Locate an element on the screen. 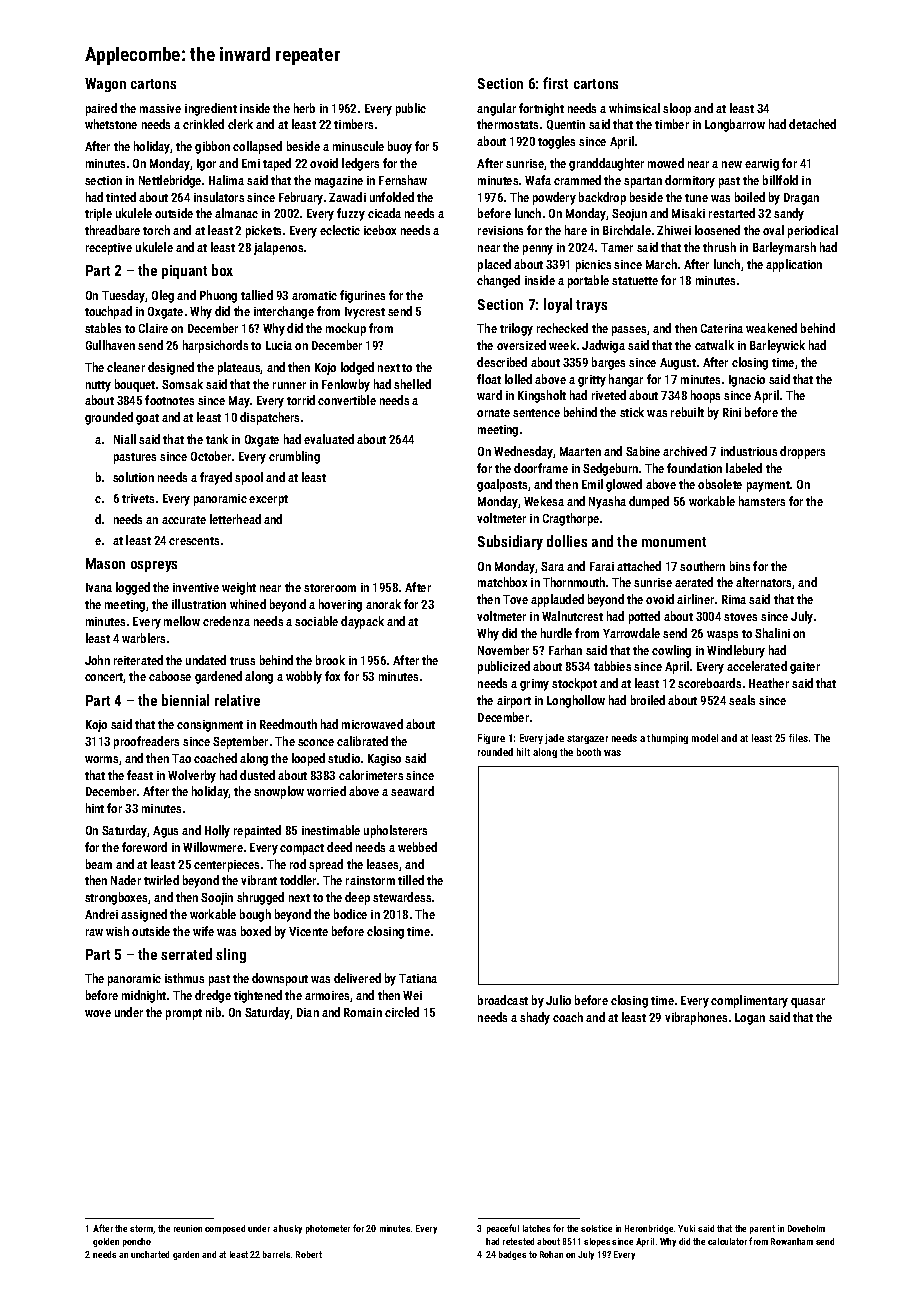 The height and width of the screenshot is (1308, 924). catwalk is located at coordinates (714, 345).
